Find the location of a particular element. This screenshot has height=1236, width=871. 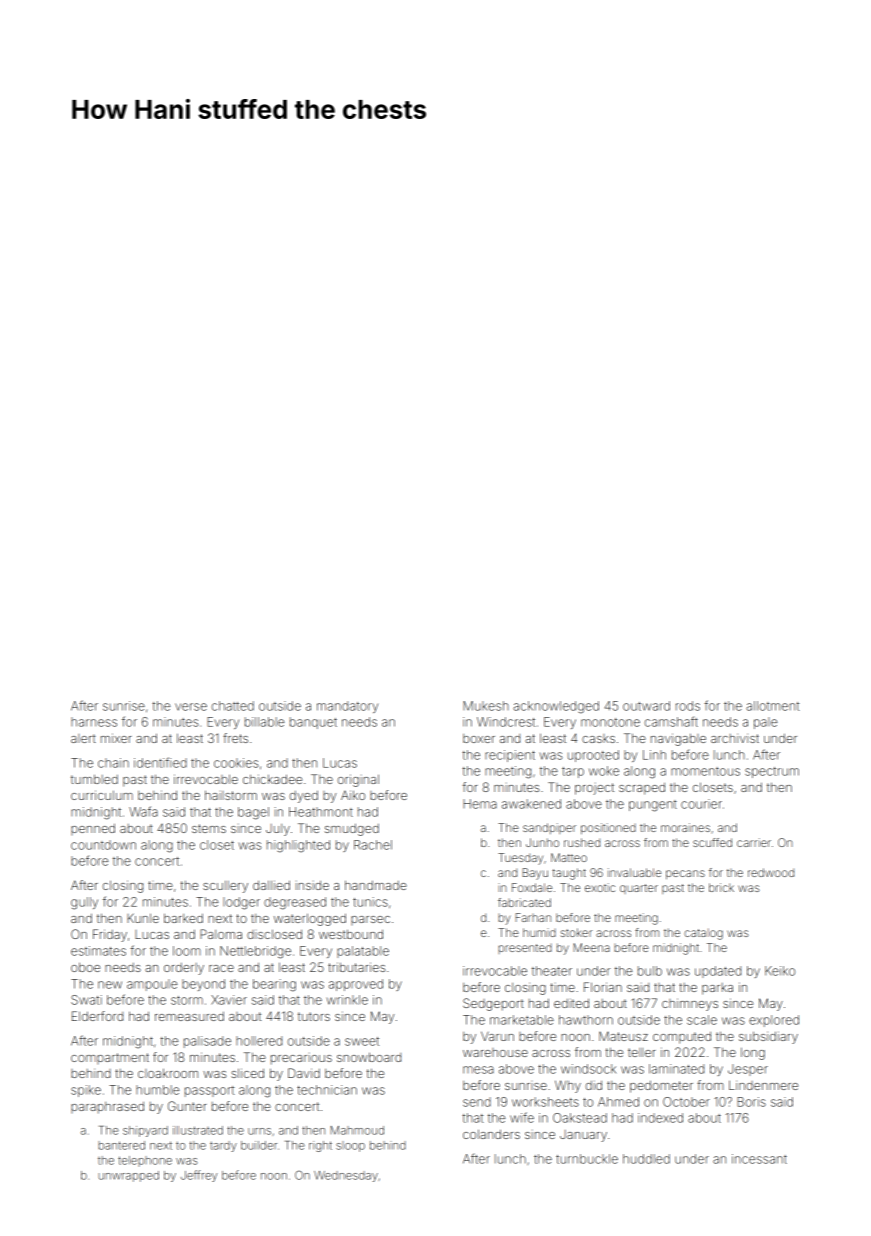

positioned is located at coordinates (608, 828).
